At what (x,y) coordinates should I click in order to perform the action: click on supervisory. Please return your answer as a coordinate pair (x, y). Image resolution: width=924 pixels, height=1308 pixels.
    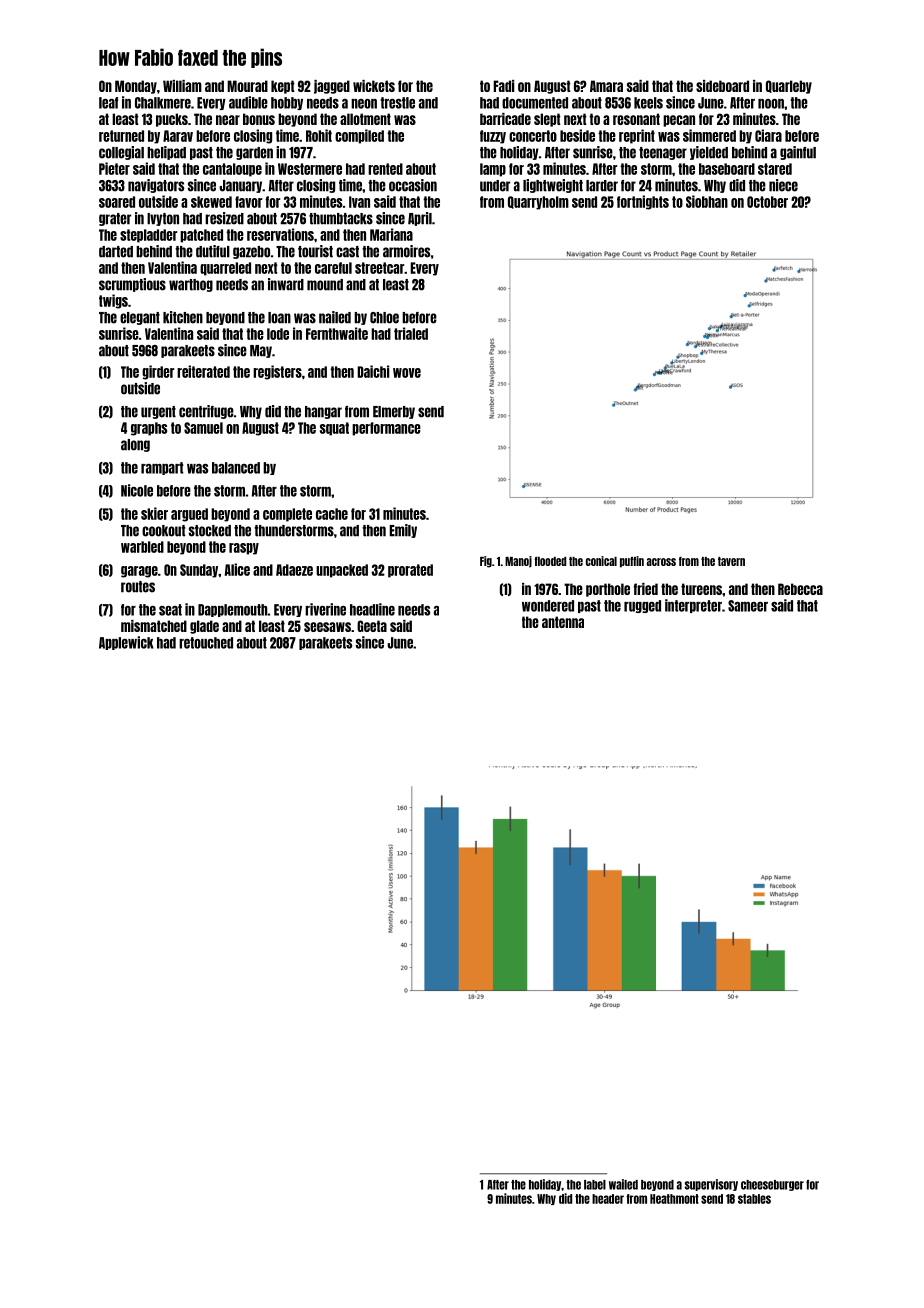
    Looking at the image, I should click on (711, 1185).
